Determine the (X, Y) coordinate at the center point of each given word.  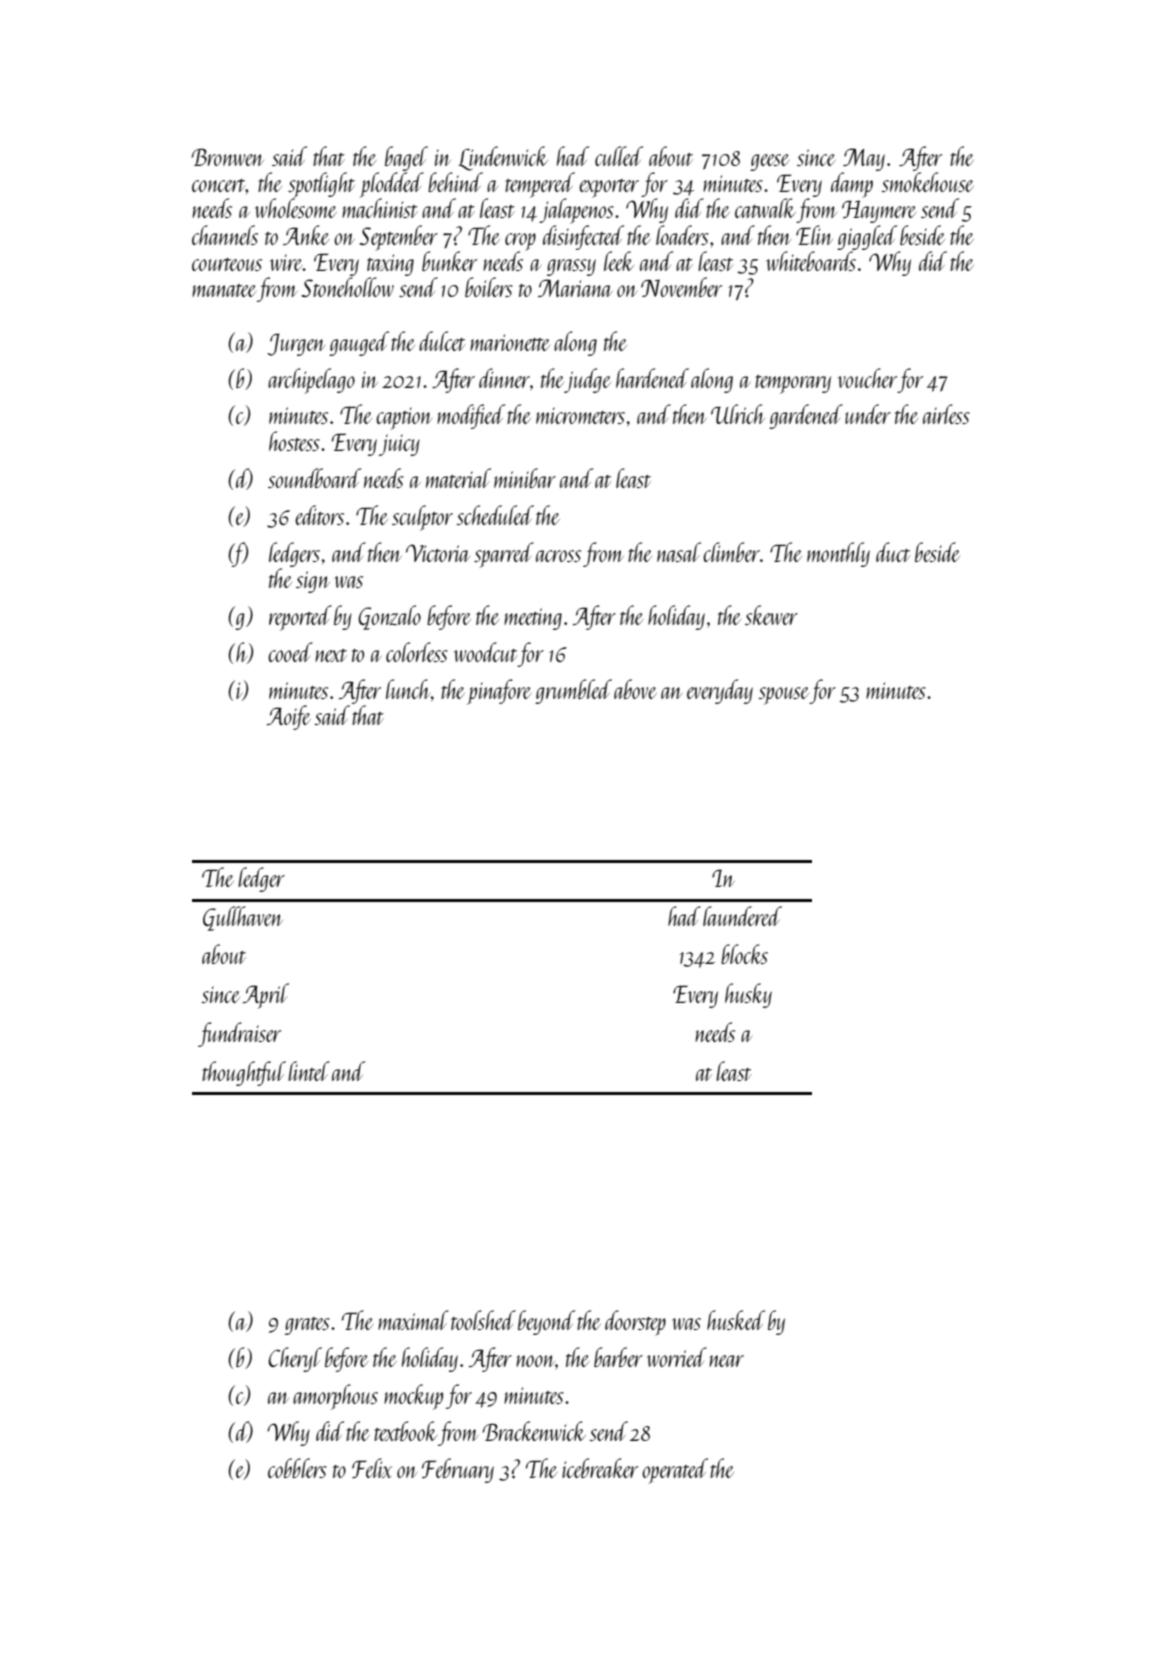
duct (893, 552)
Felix (372, 1468)
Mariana (575, 288)
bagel (406, 158)
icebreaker (600, 1468)
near (726, 1361)
